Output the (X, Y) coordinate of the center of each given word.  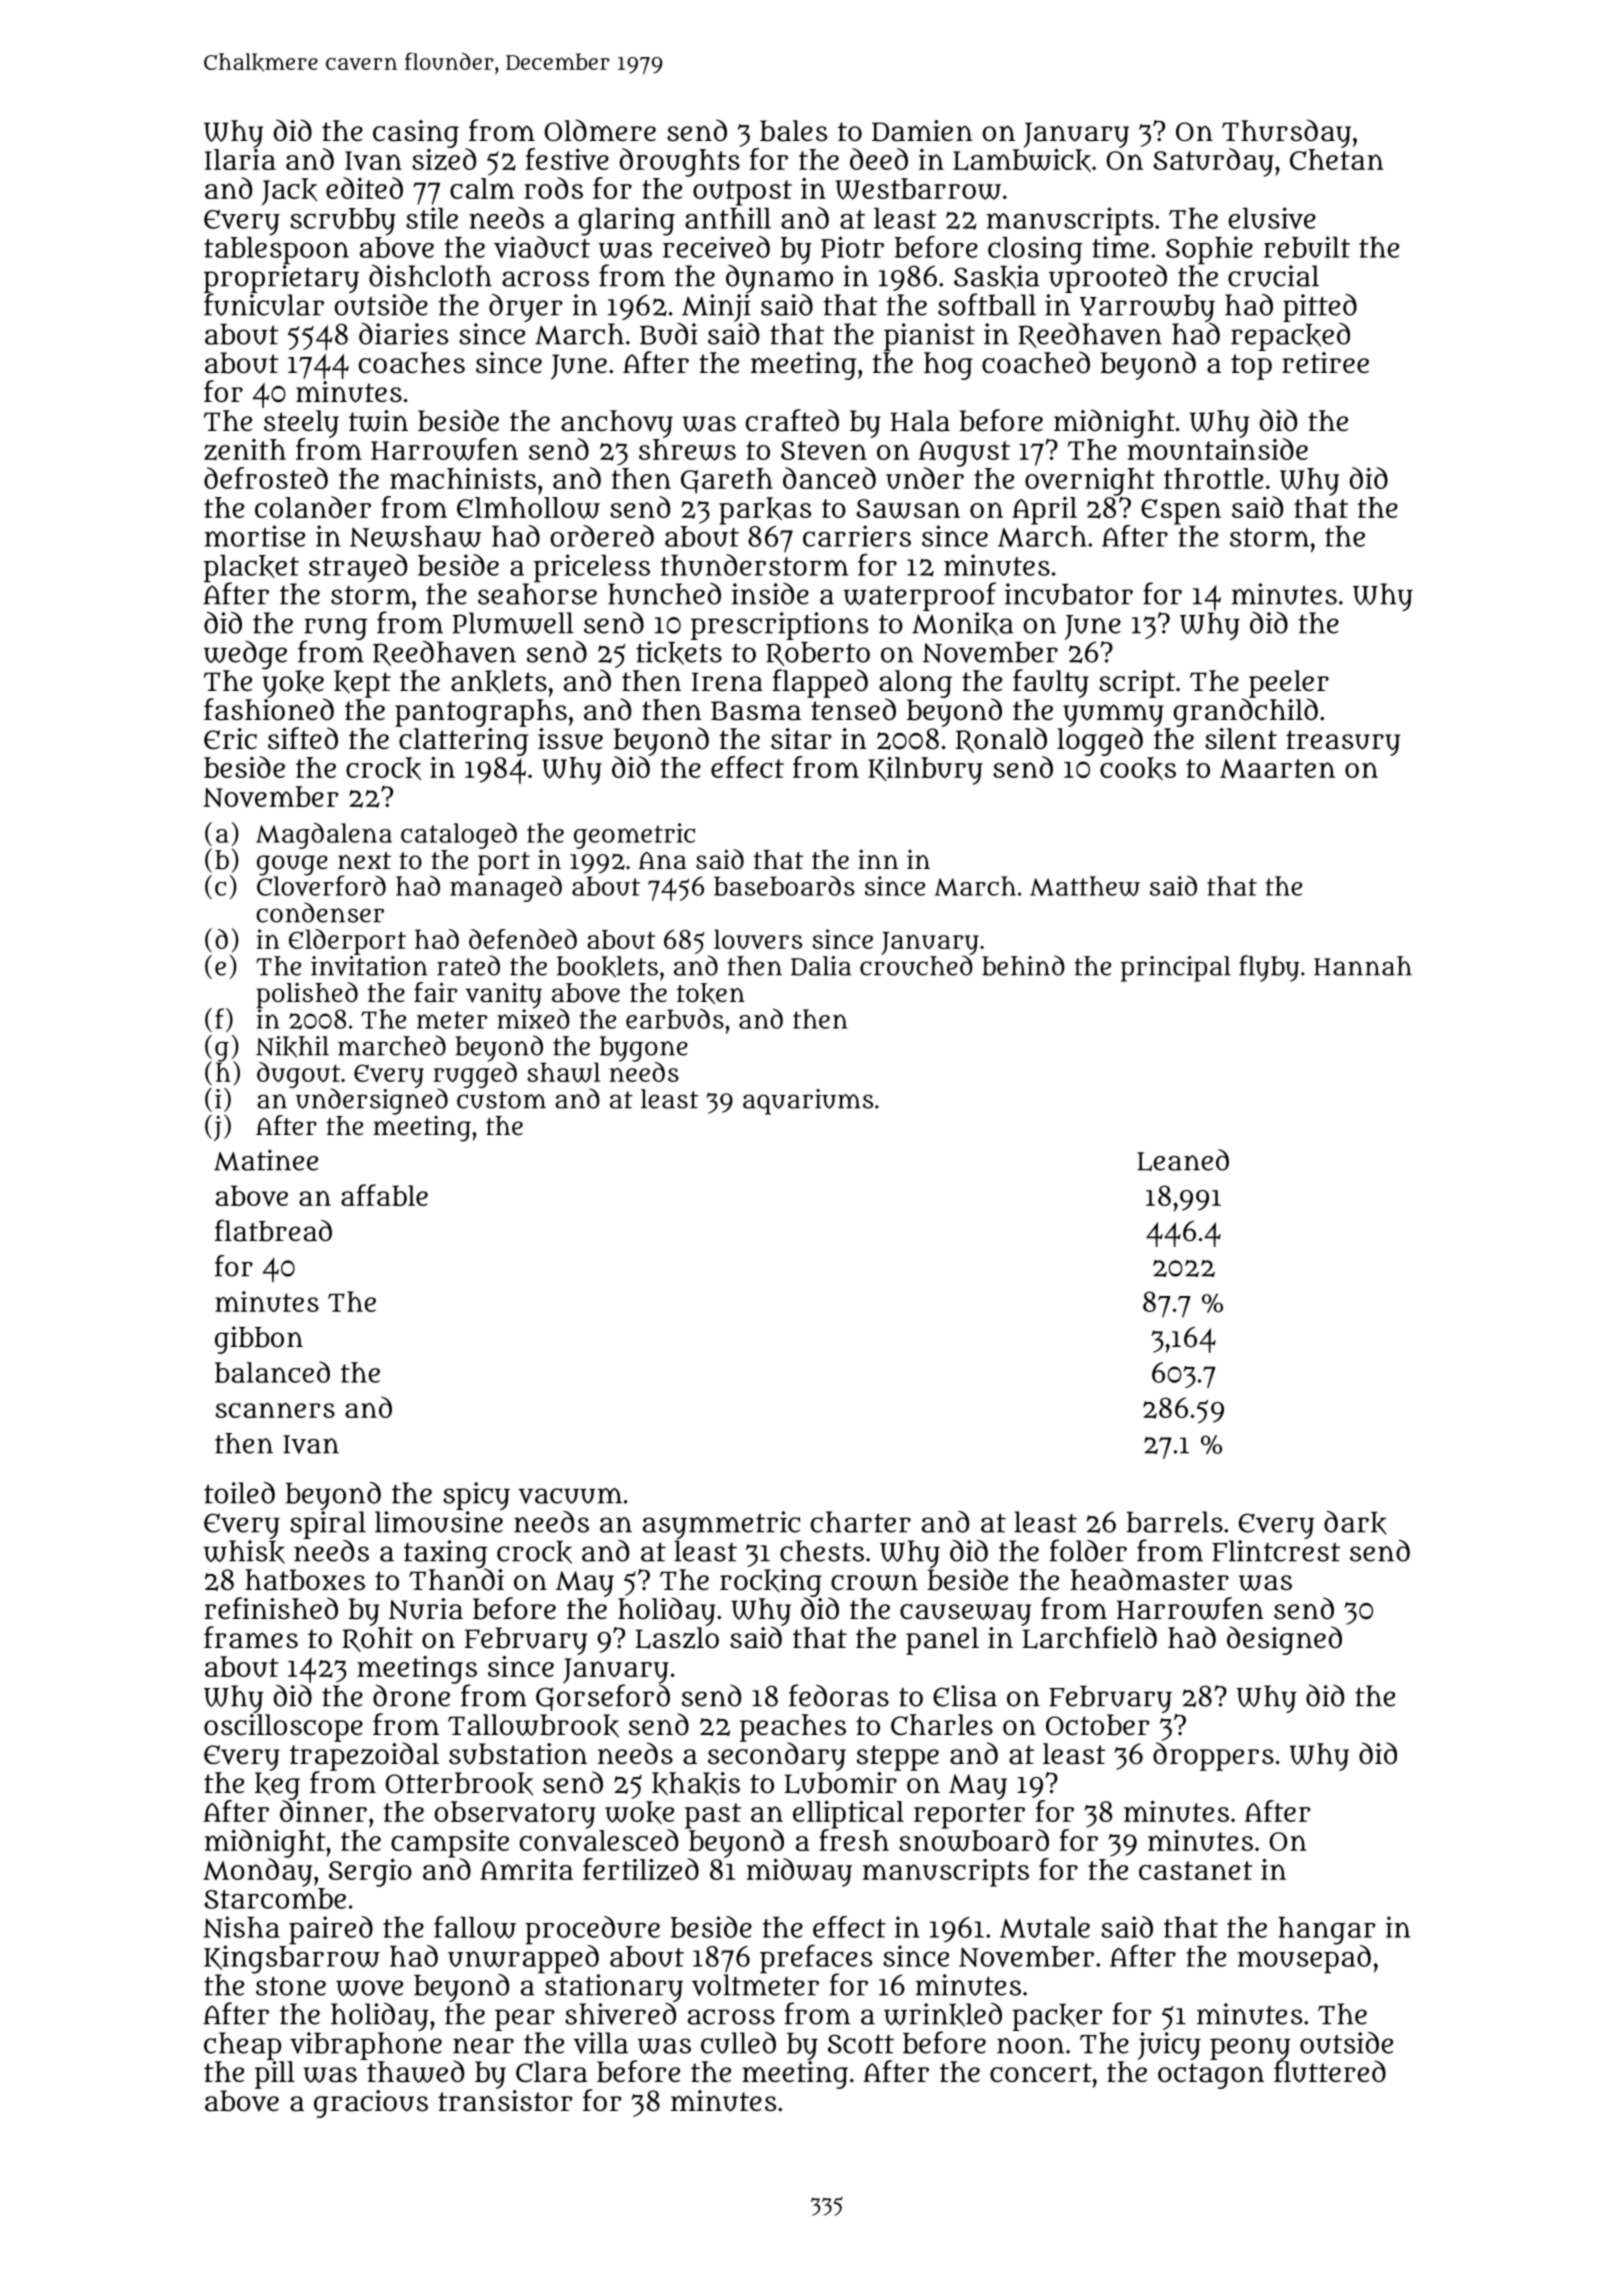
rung (336, 629)
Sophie (1209, 250)
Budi (669, 334)
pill (275, 2075)
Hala (920, 421)
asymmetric (721, 1525)
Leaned (1183, 1160)
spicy (476, 1496)
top (1251, 367)
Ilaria (240, 159)
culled (738, 2043)
